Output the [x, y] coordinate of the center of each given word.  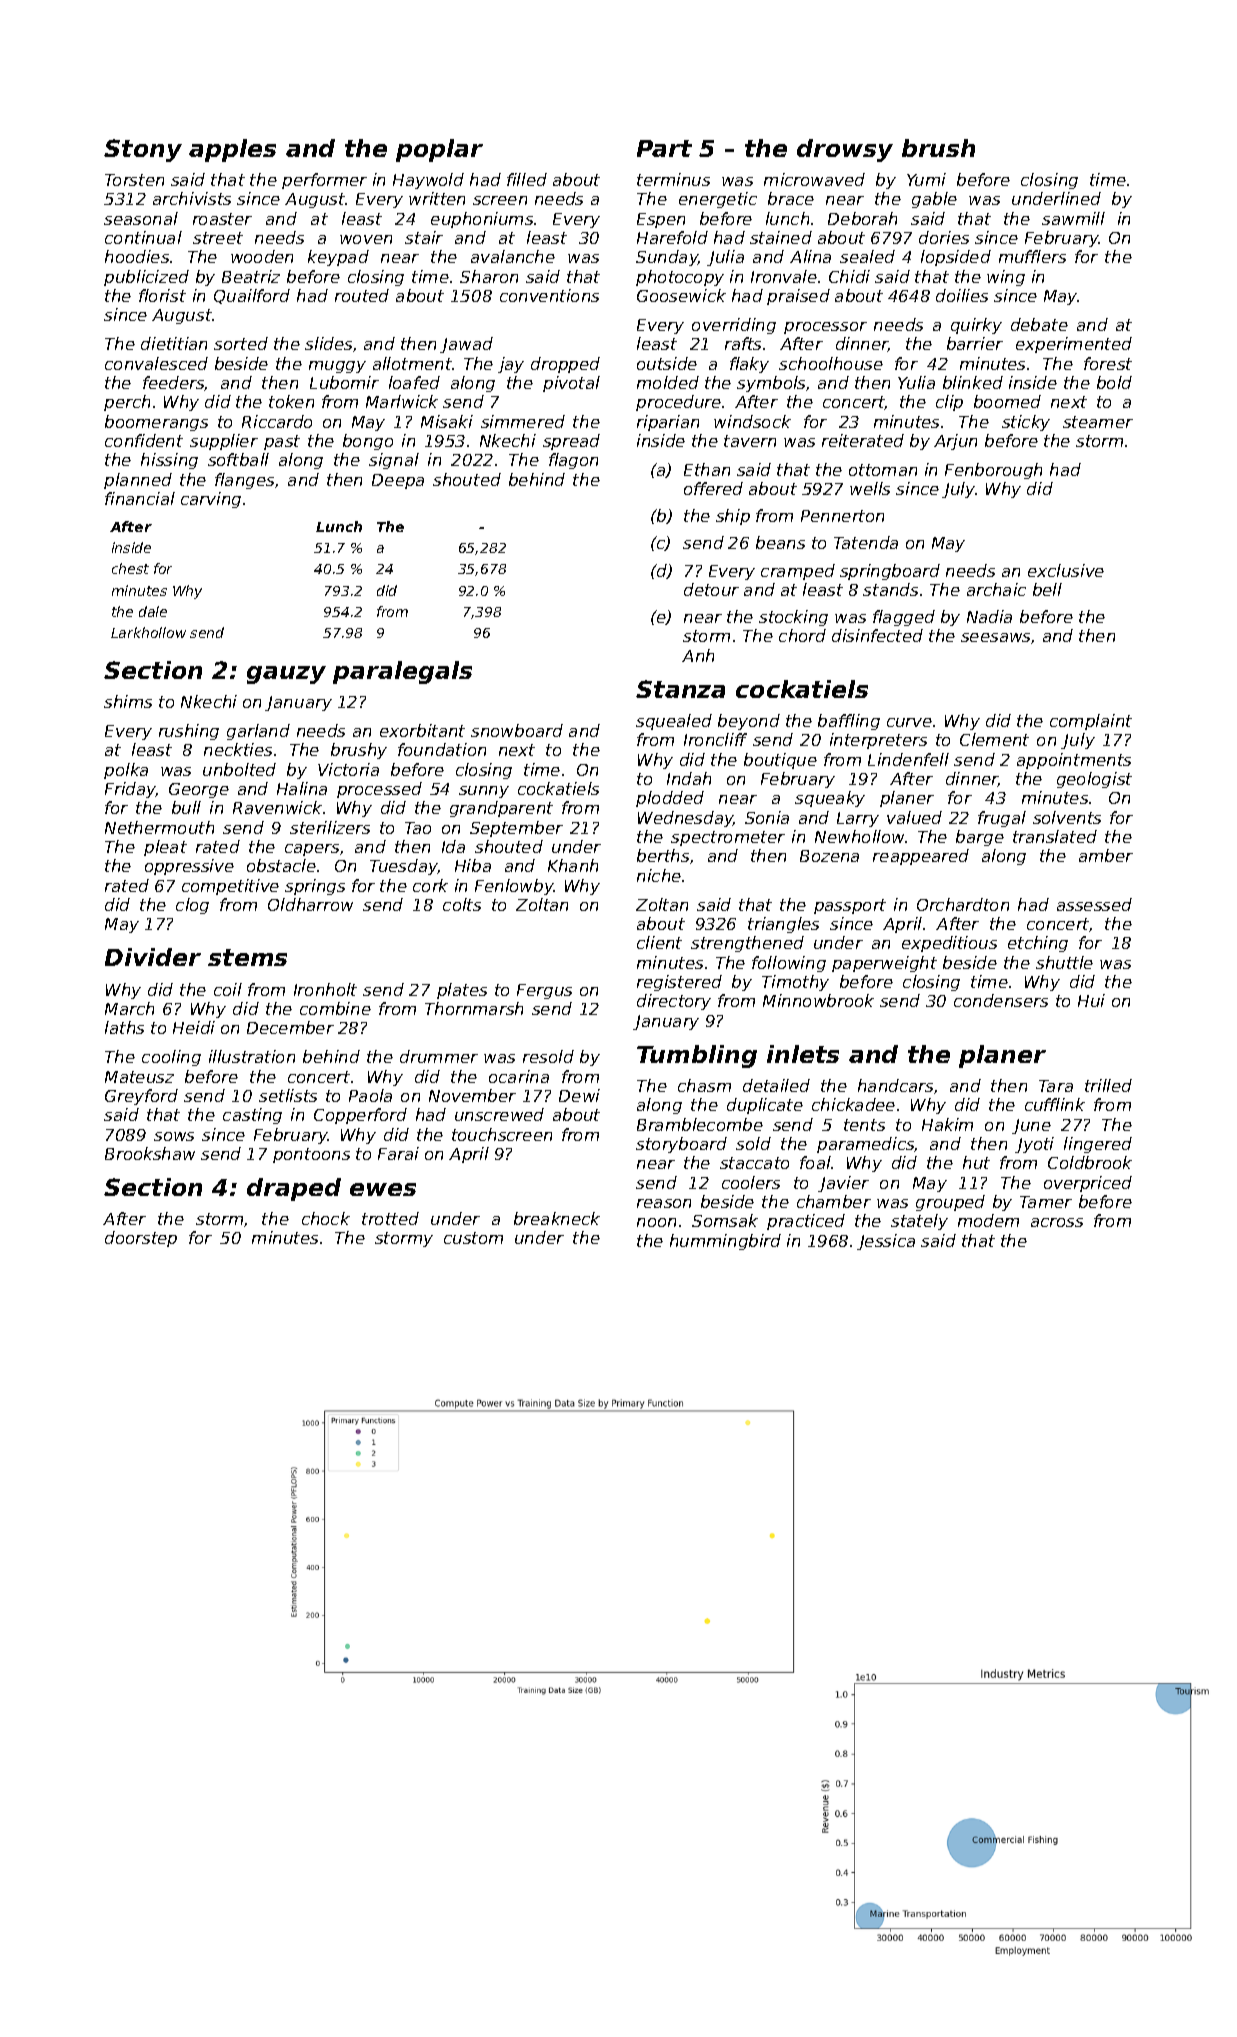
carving [211, 500]
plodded [670, 799]
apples [232, 150]
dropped [565, 365]
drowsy [845, 150]
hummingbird [725, 1242]
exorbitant [422, 730]
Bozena [829, 856]
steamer [1098, 422]
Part [664, 148]
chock [326, 1218]
